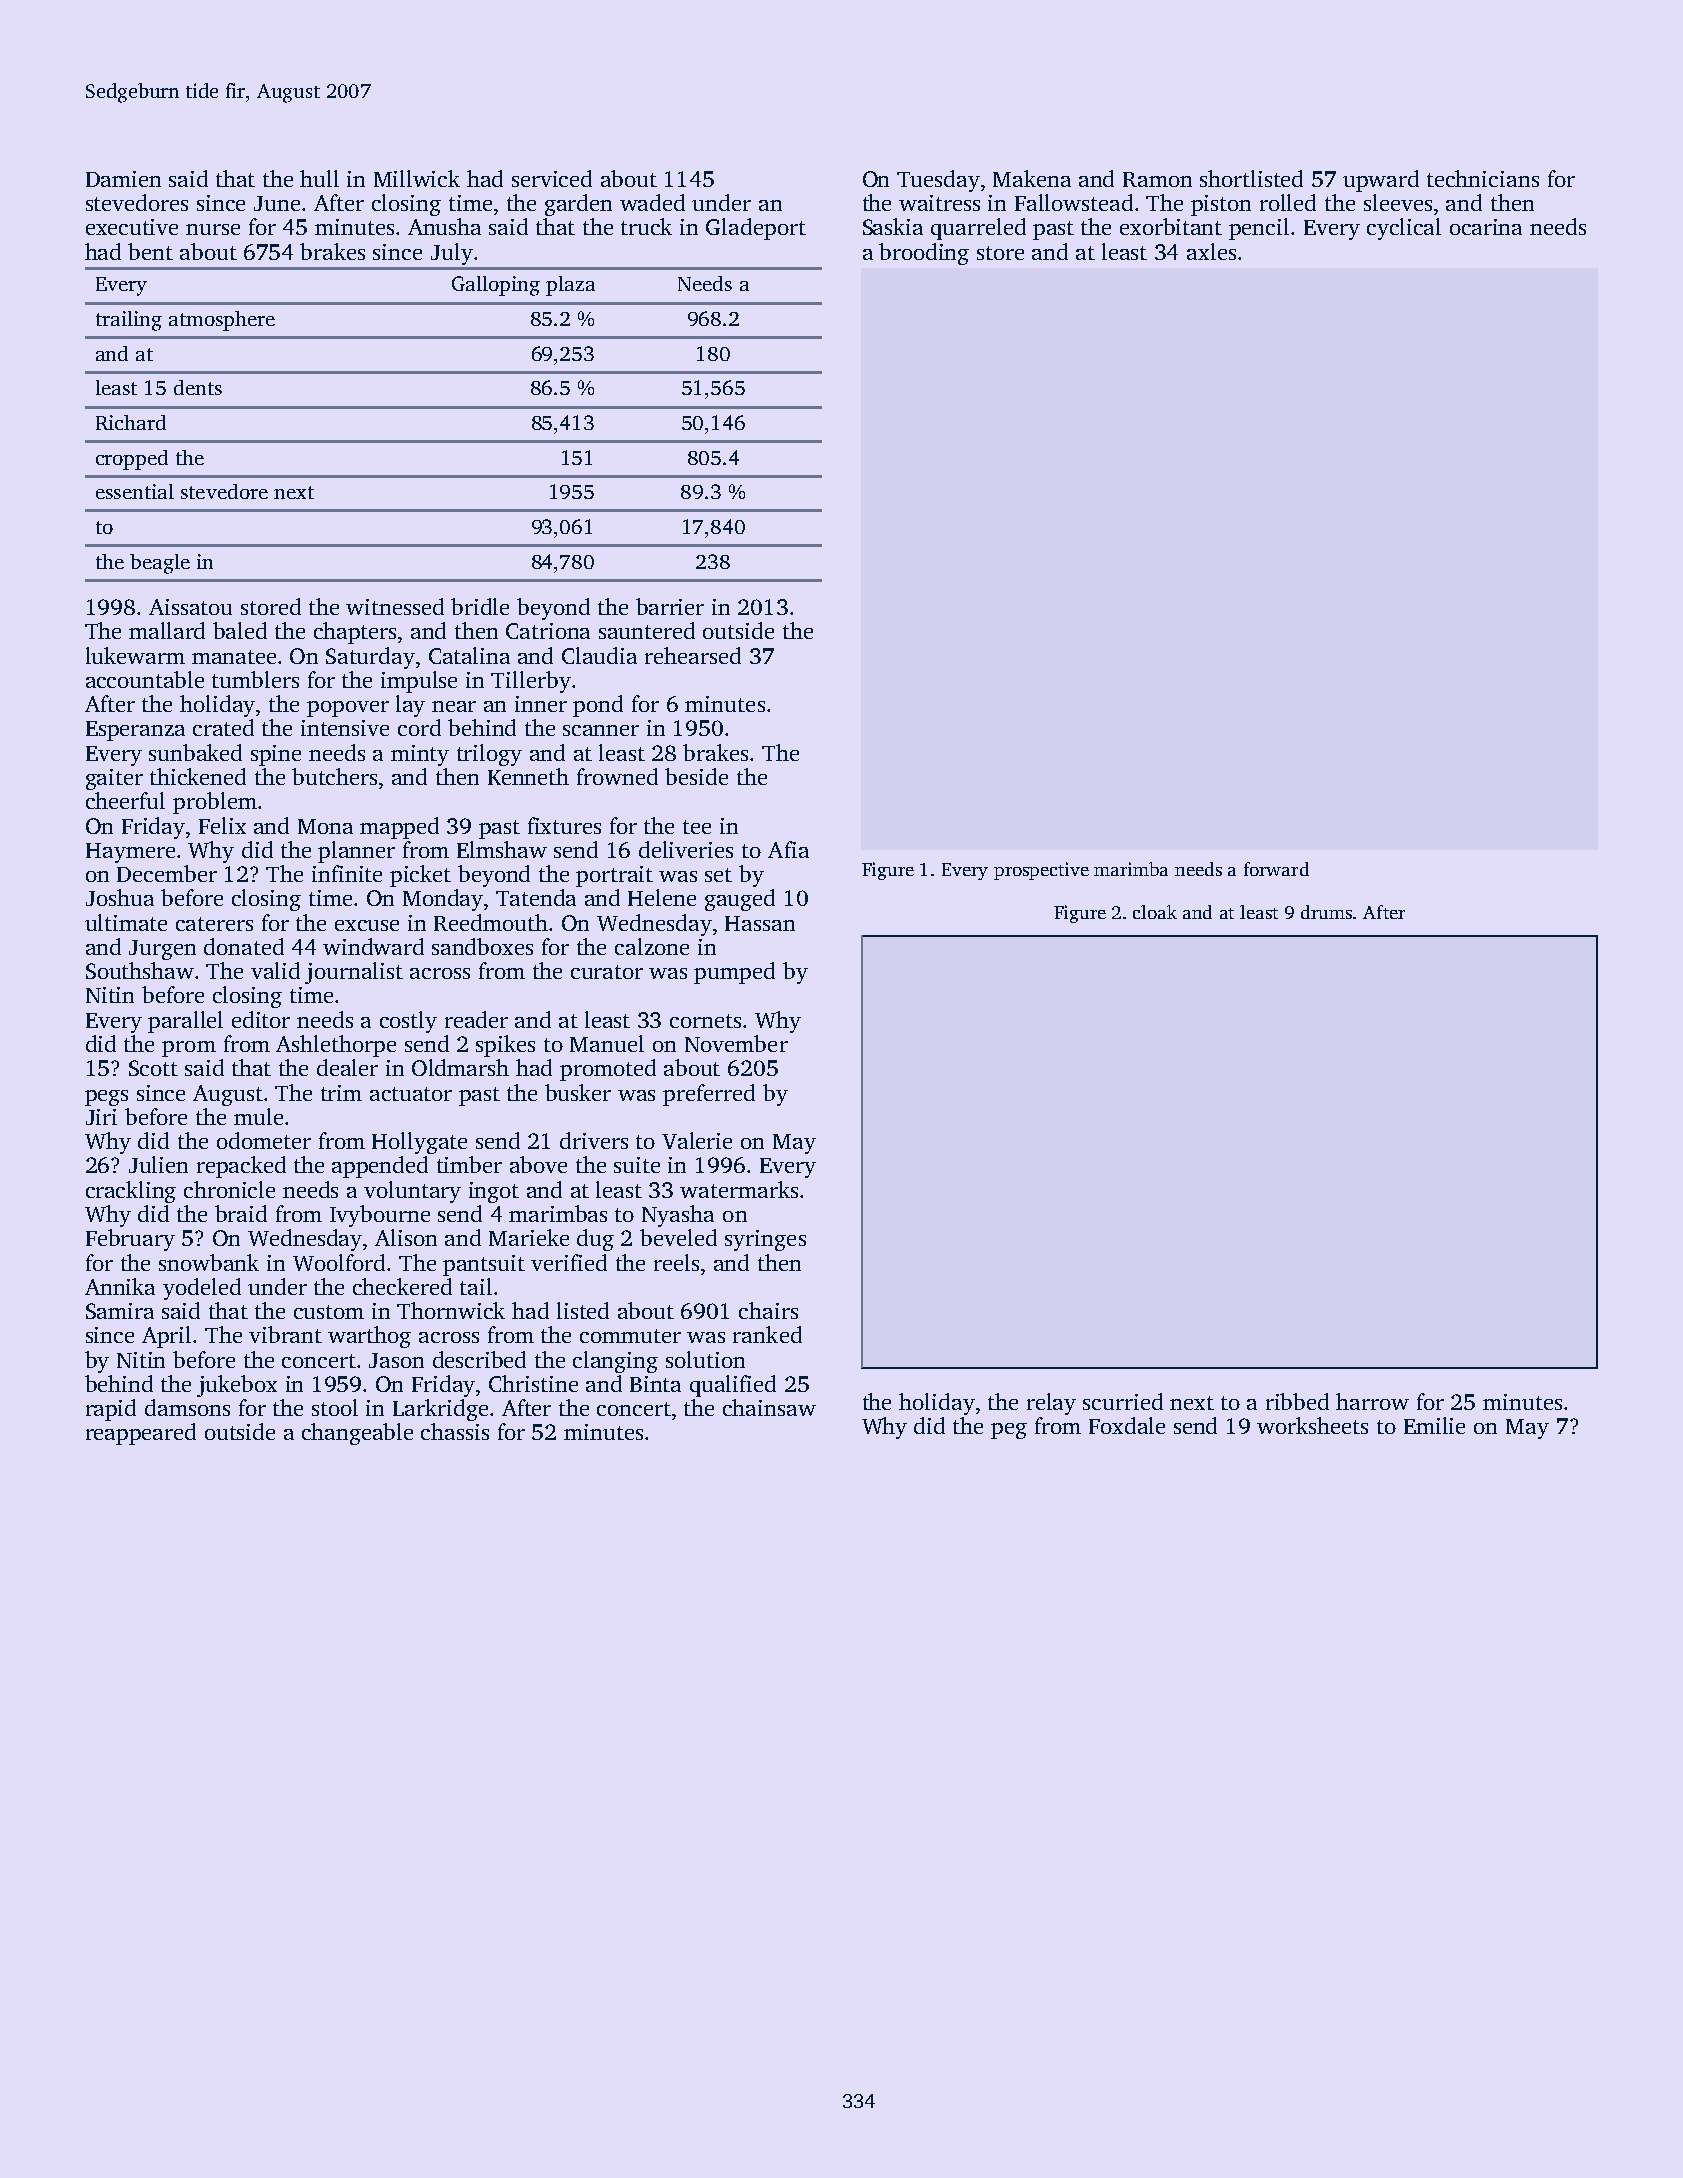 Image resolution: width=1683 pixels, height=2178 pixels. I want to click on watermarks, so click(739, 1189).
